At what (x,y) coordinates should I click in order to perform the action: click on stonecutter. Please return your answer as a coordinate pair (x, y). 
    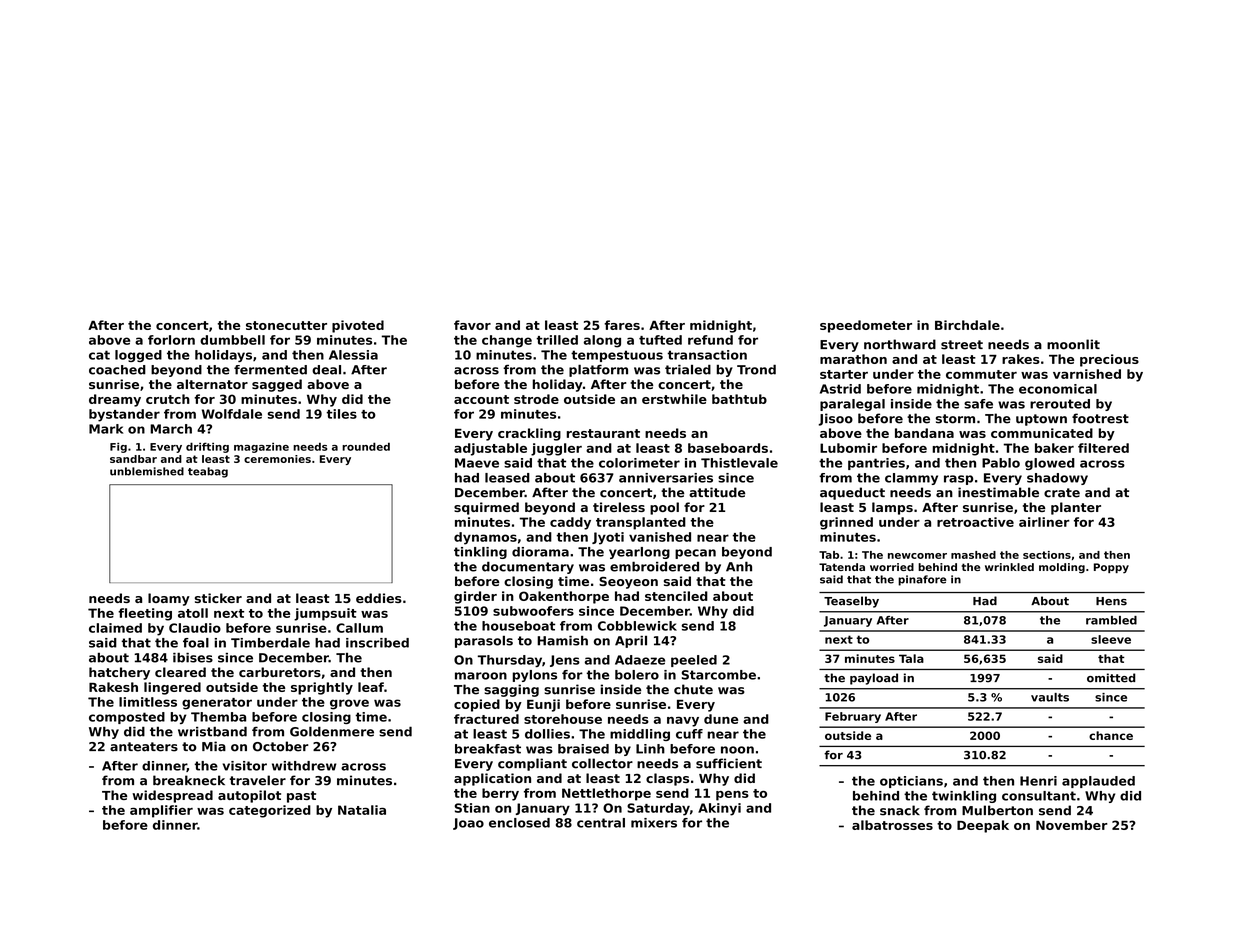
    Looking at the image, I should click on (286, 325).
